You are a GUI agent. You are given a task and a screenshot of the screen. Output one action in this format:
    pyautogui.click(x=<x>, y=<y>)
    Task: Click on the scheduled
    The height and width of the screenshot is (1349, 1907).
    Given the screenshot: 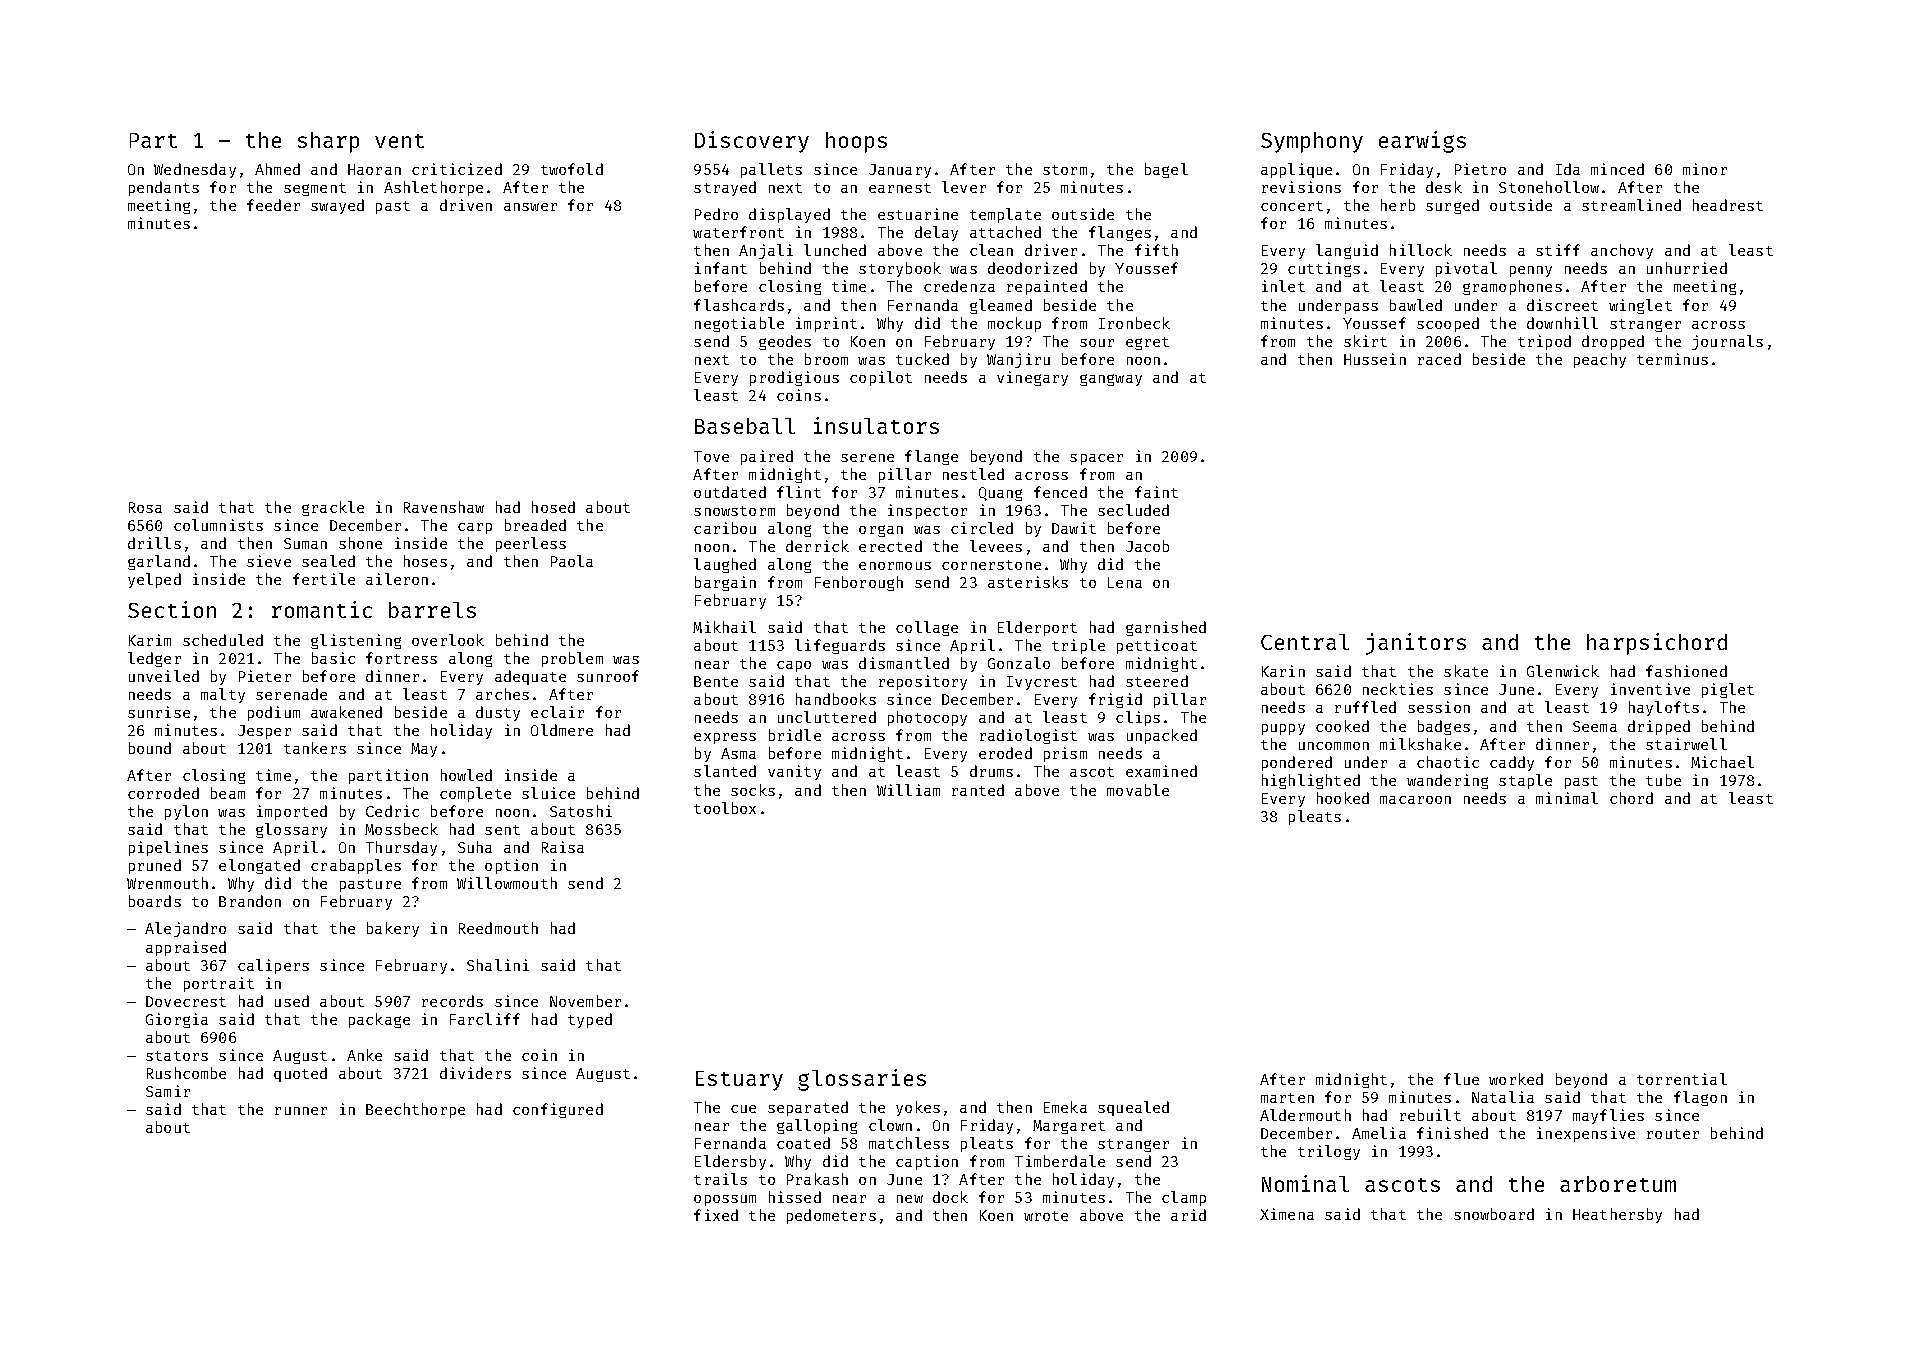 What is the action you would take?
    pyautogui.click(x=223, y=640)
